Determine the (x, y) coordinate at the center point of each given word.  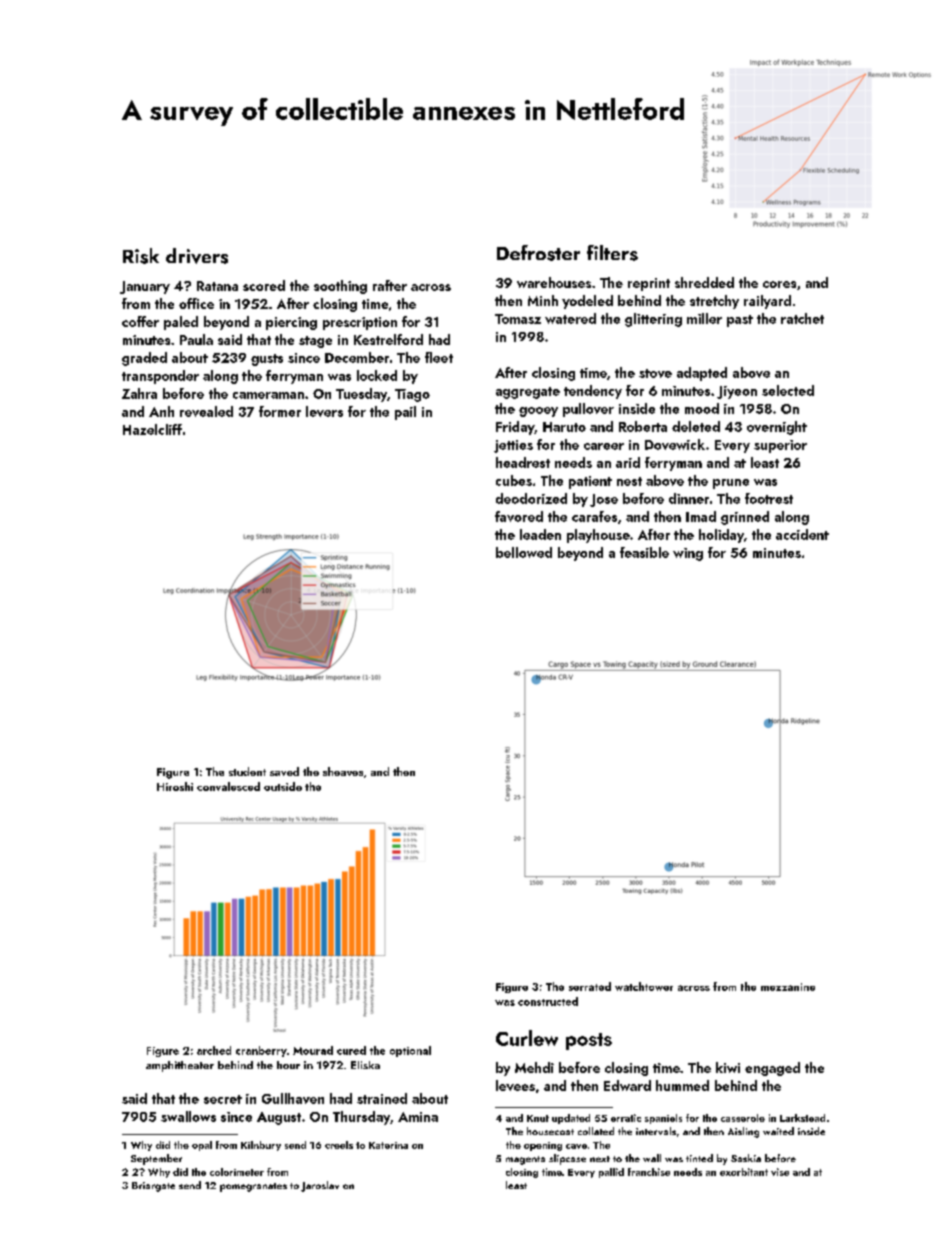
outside (283, 786)
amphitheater (180, 1066)
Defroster (538, 253)
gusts (267, 360)
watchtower (644, 986)
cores (779, 284)
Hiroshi (175, 786)
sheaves (343, 771)
